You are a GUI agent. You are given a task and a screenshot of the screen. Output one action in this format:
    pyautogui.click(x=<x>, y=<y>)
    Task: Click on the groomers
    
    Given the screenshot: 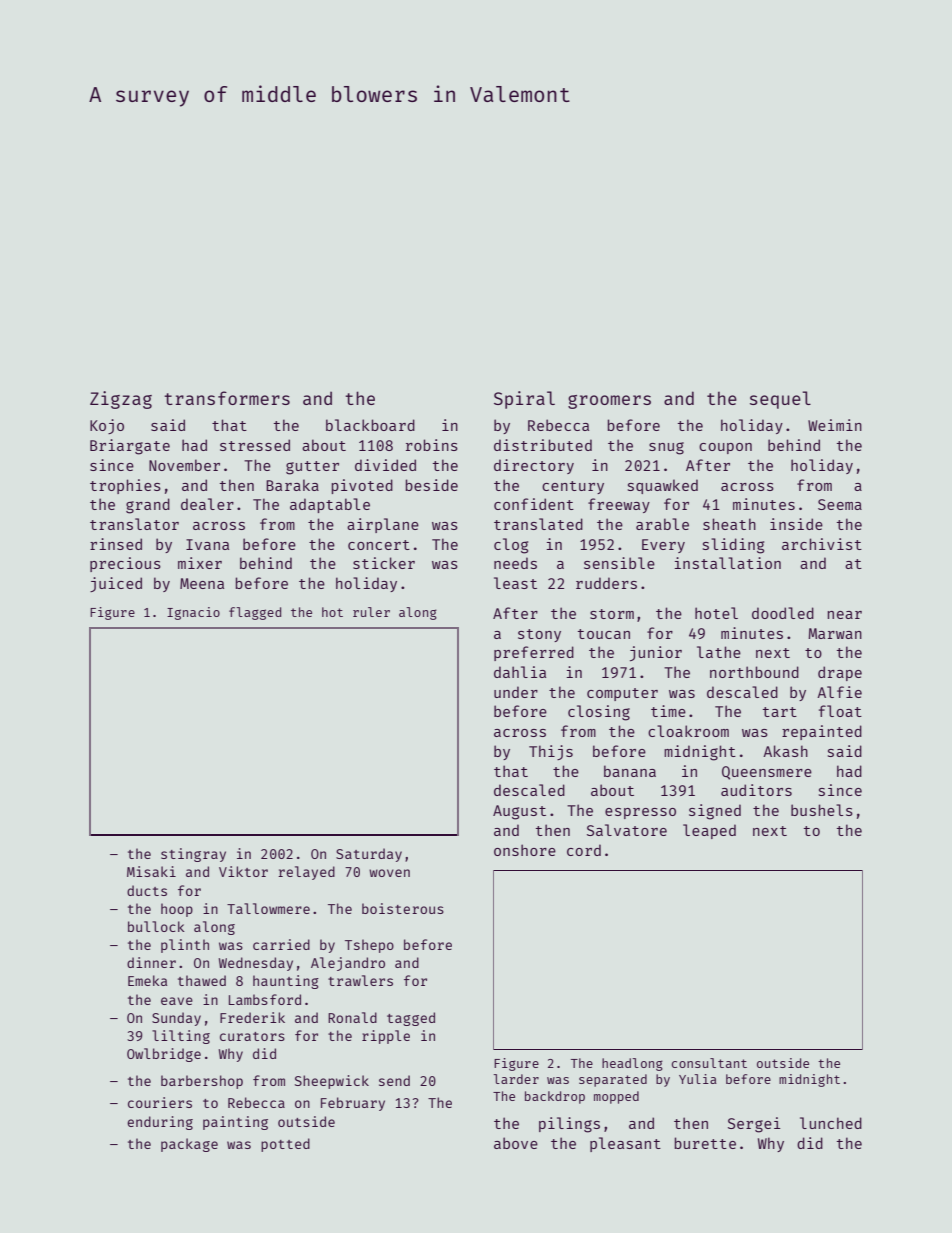 What is the action you would take?
    pyautogui.click(x=609, y=402)
